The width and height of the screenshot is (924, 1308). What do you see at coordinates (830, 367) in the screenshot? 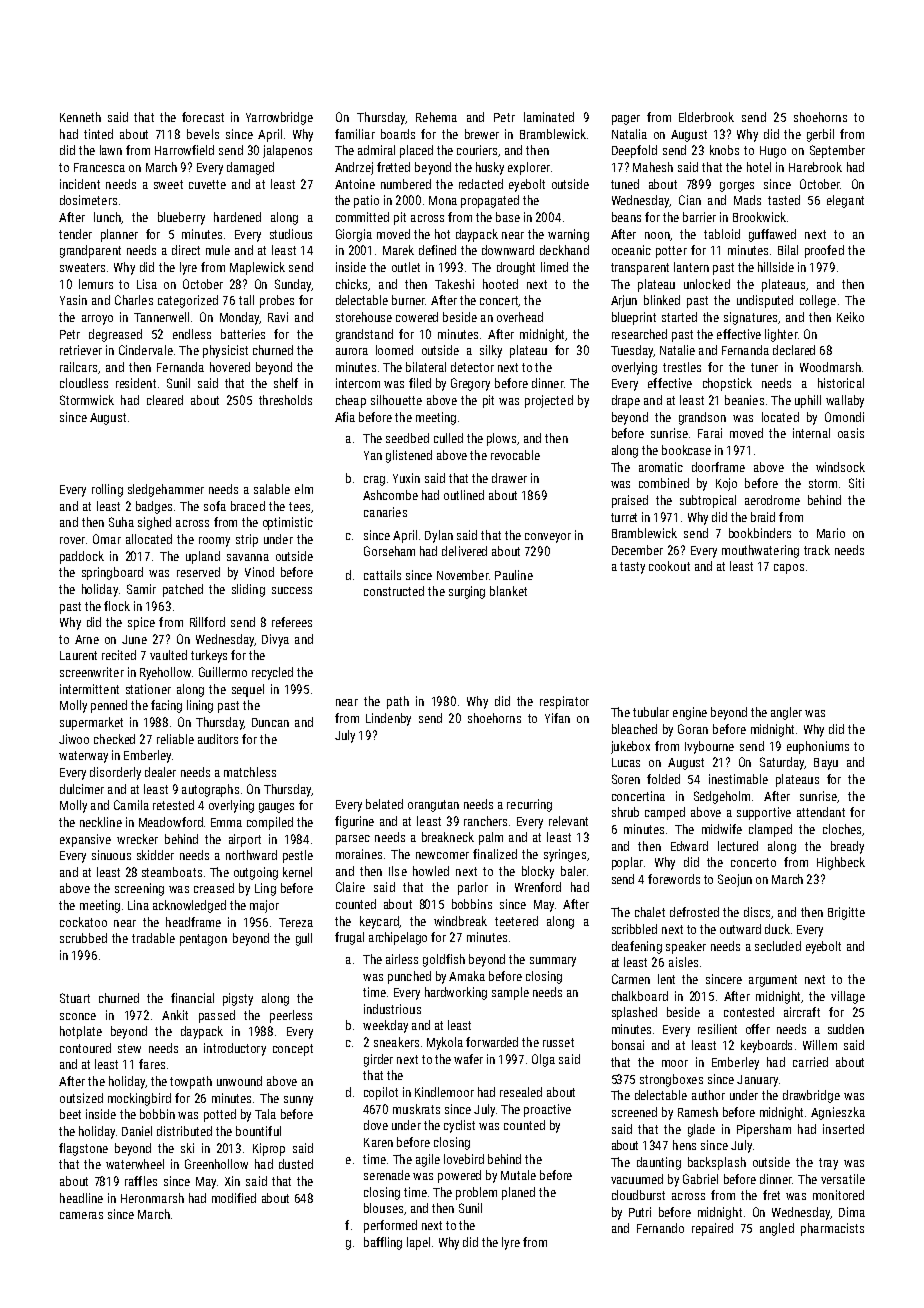
I see `Woodmarsh` at bounding box center [830, 367].
